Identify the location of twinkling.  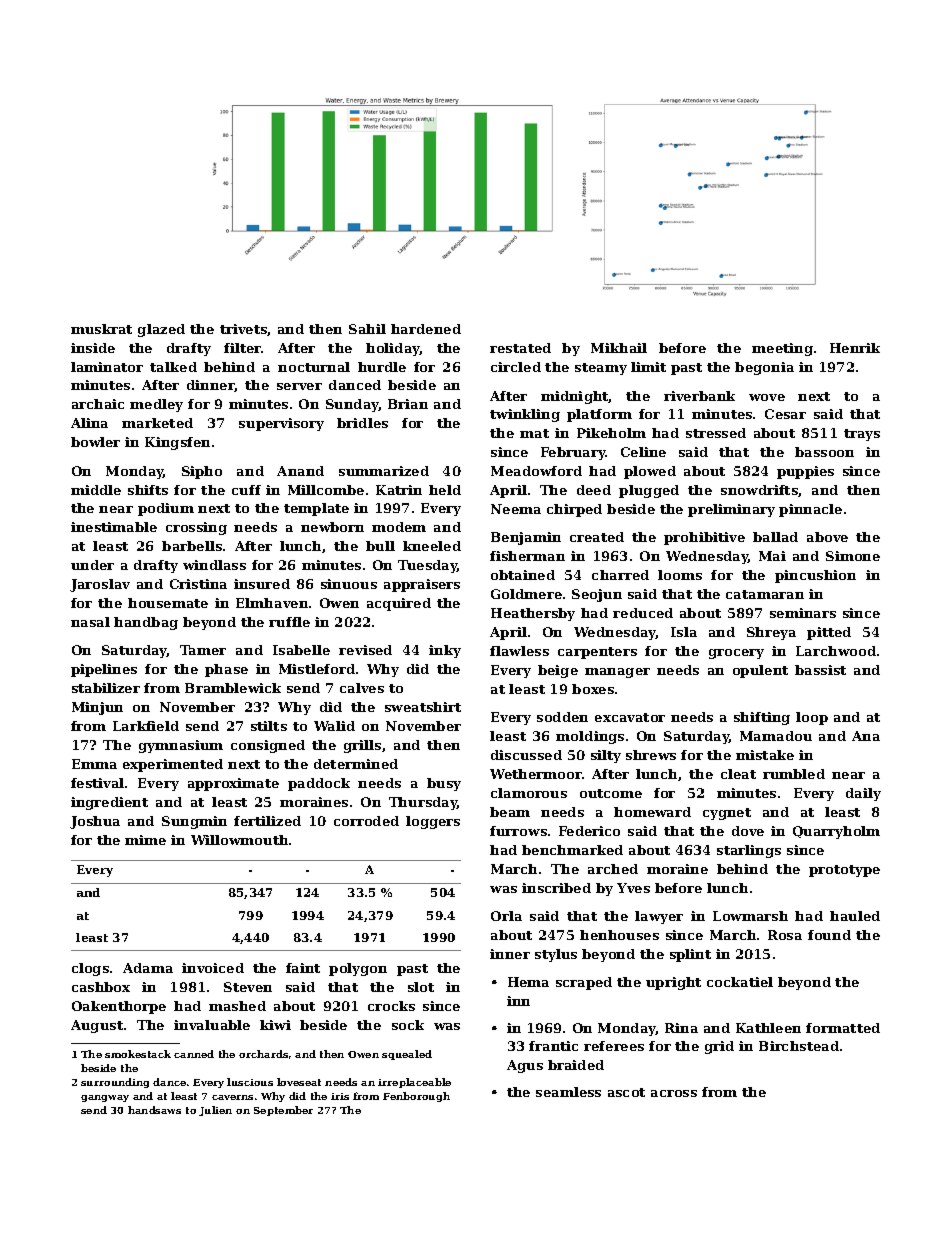
(525, 415).
